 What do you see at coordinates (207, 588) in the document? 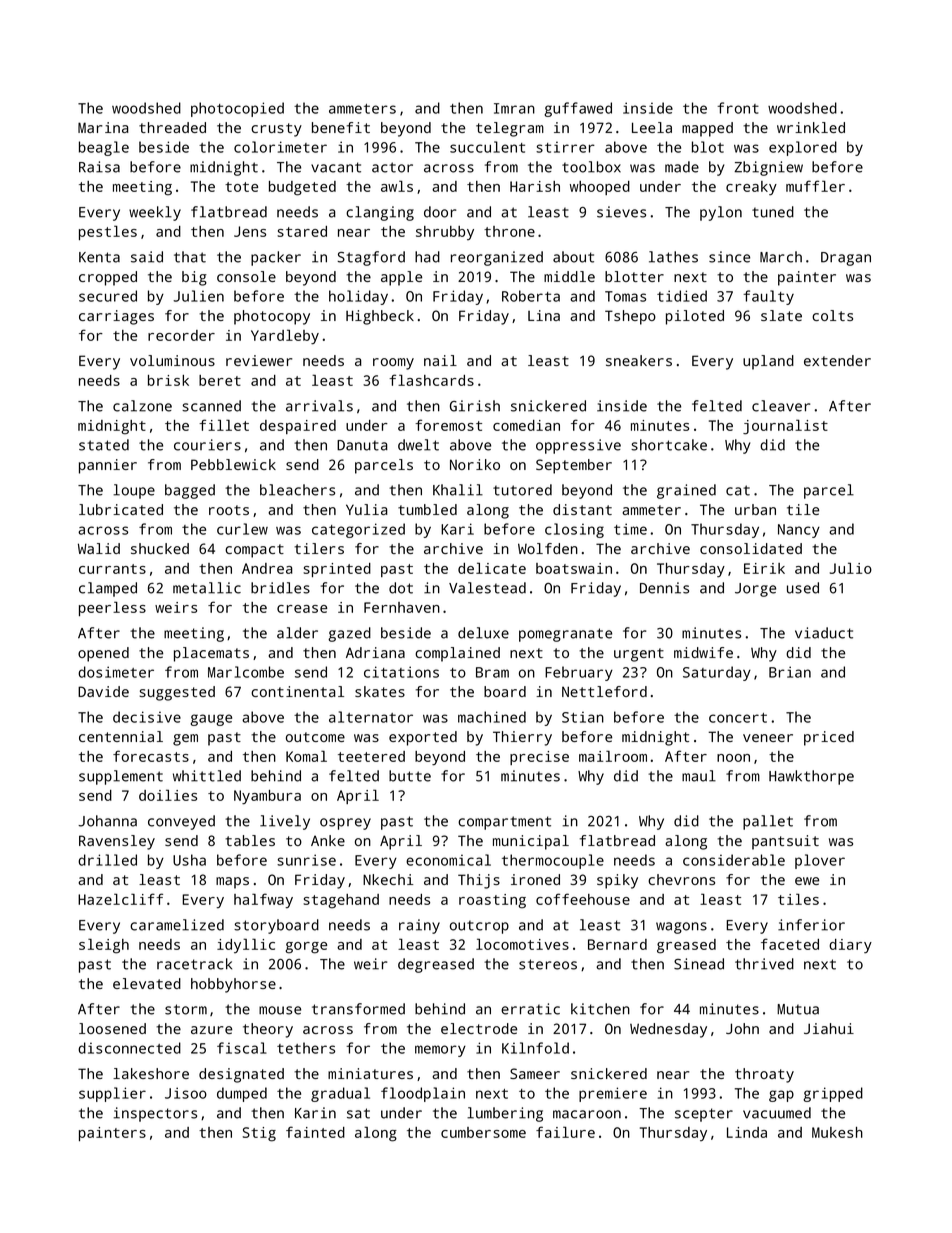
I see `metallic` at bounding box center [207, 588].
